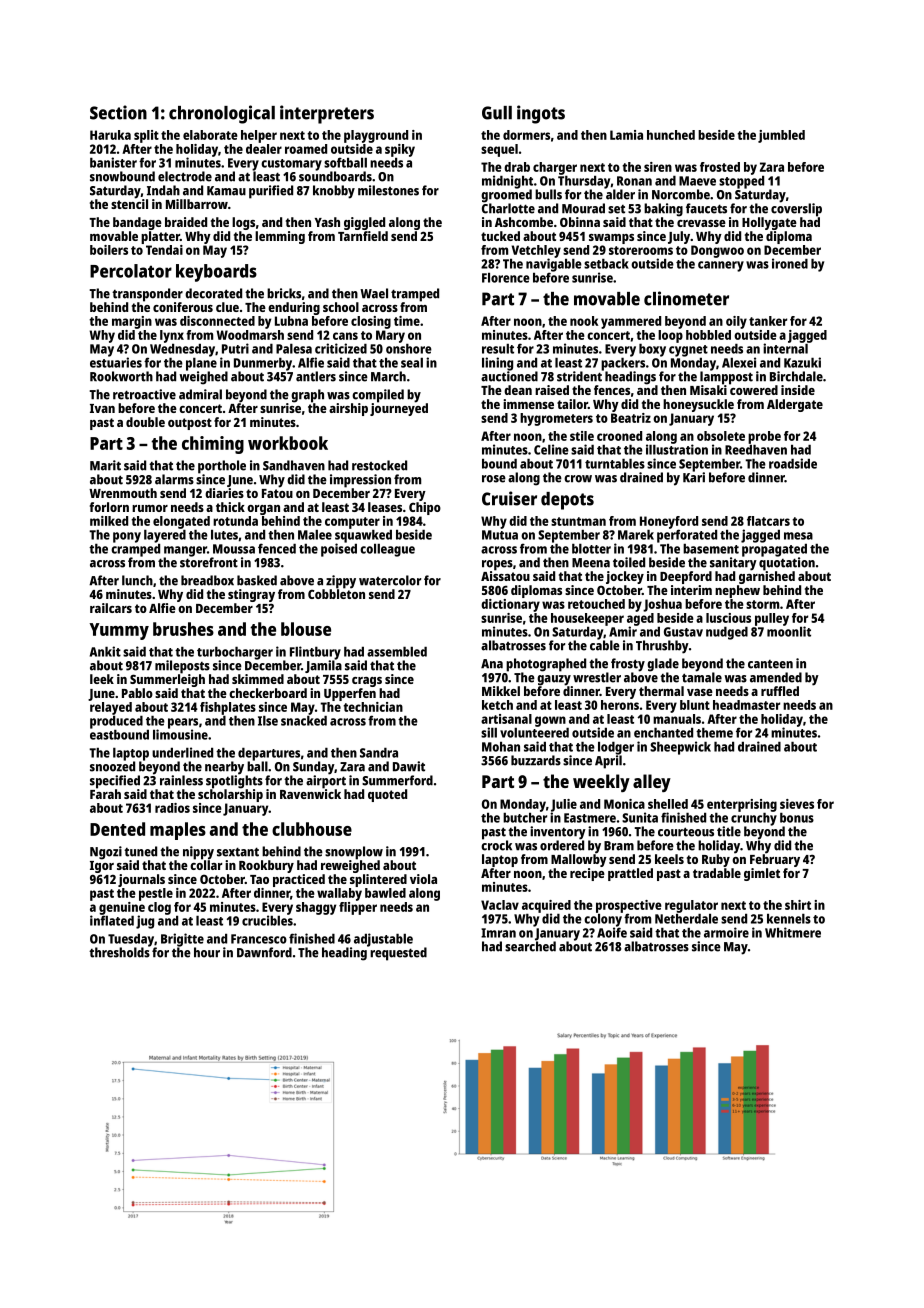  I want to click on searched, so click(530, 946).
